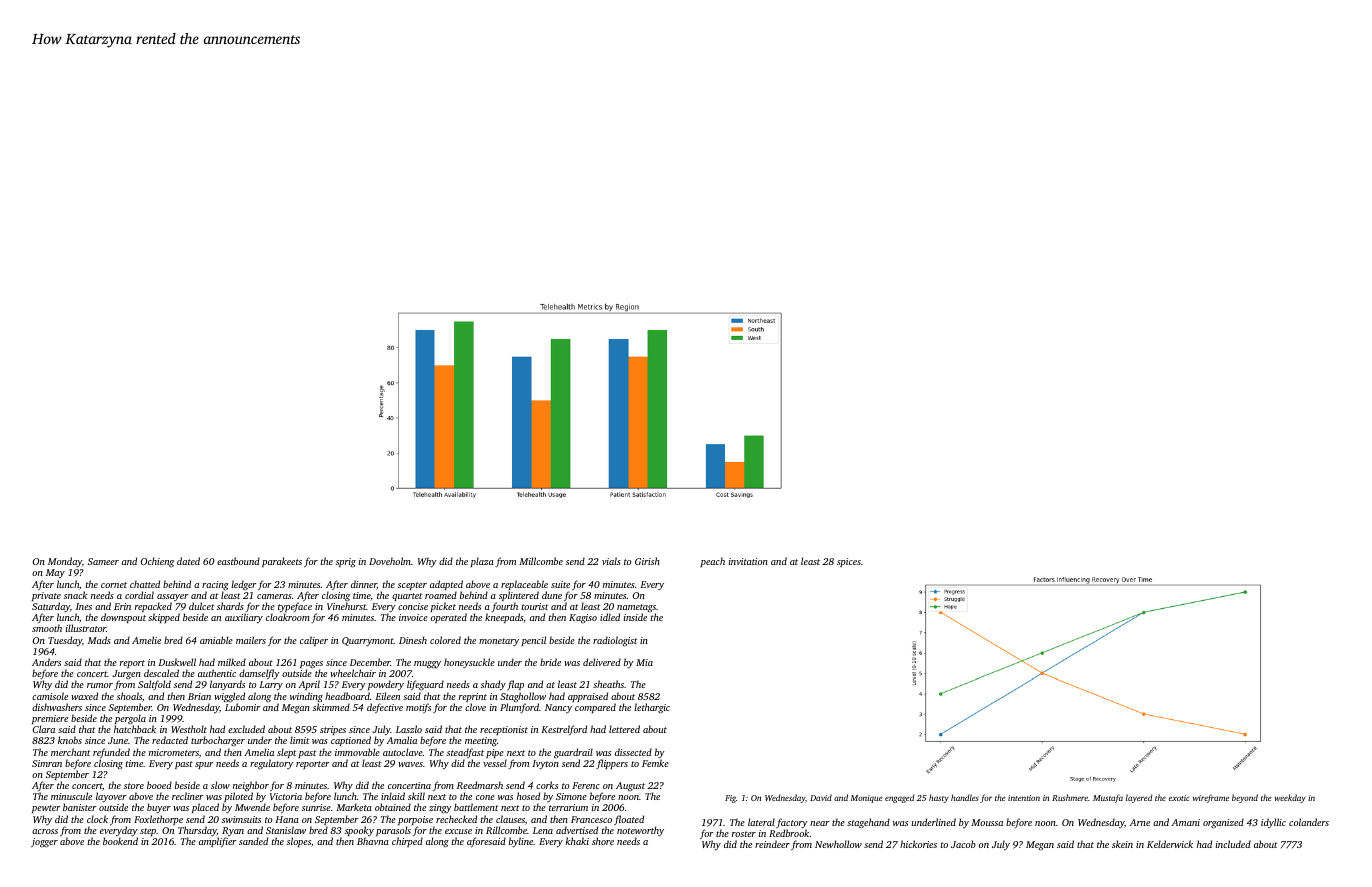 The width and height of the image is (1372, 887). What do you see at coordinates (1290, 798) in the image?
I see `weekday` at bounding box center [1290, 798].
